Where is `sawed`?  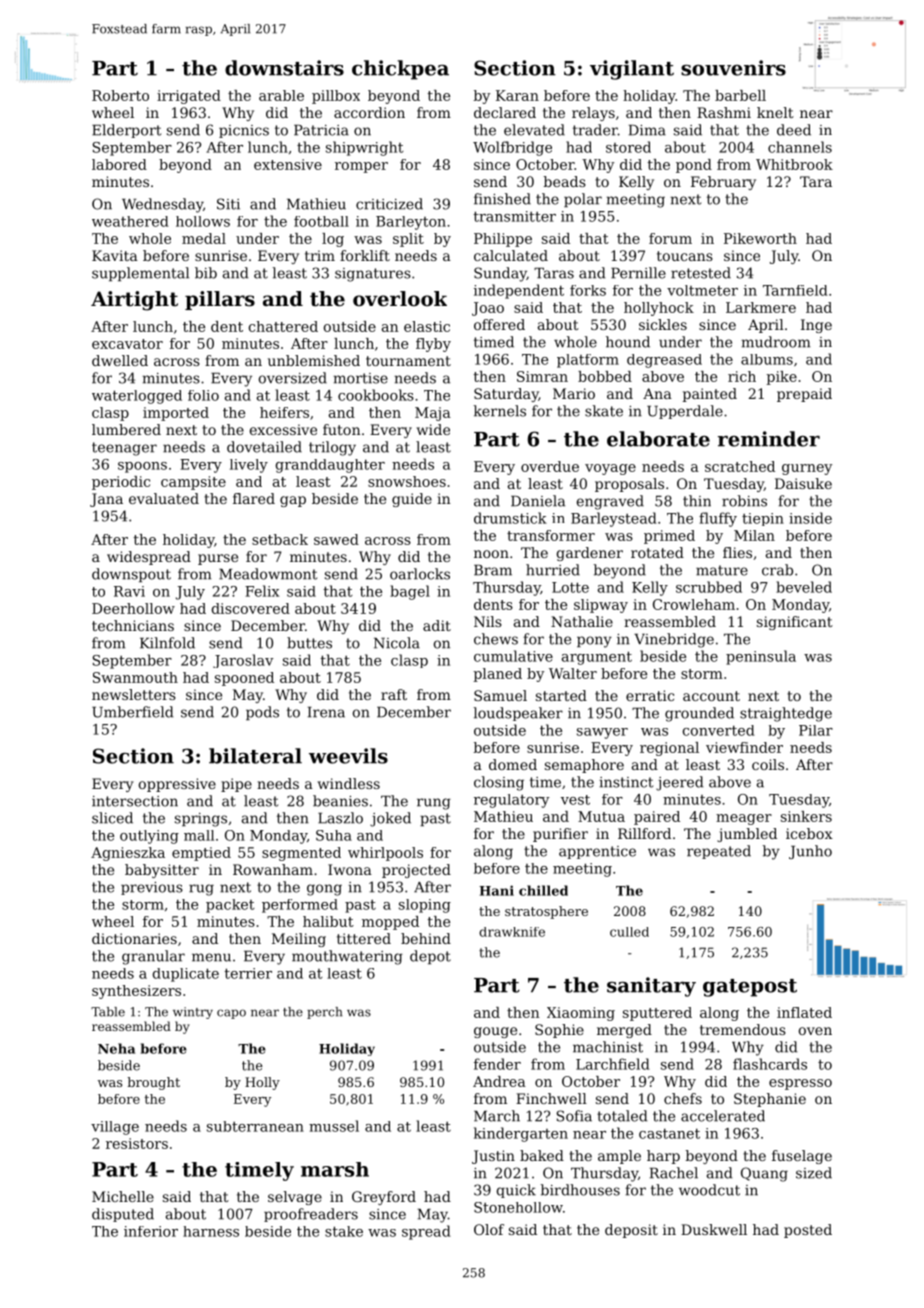 sawed is located at coordinates (336, 539).
